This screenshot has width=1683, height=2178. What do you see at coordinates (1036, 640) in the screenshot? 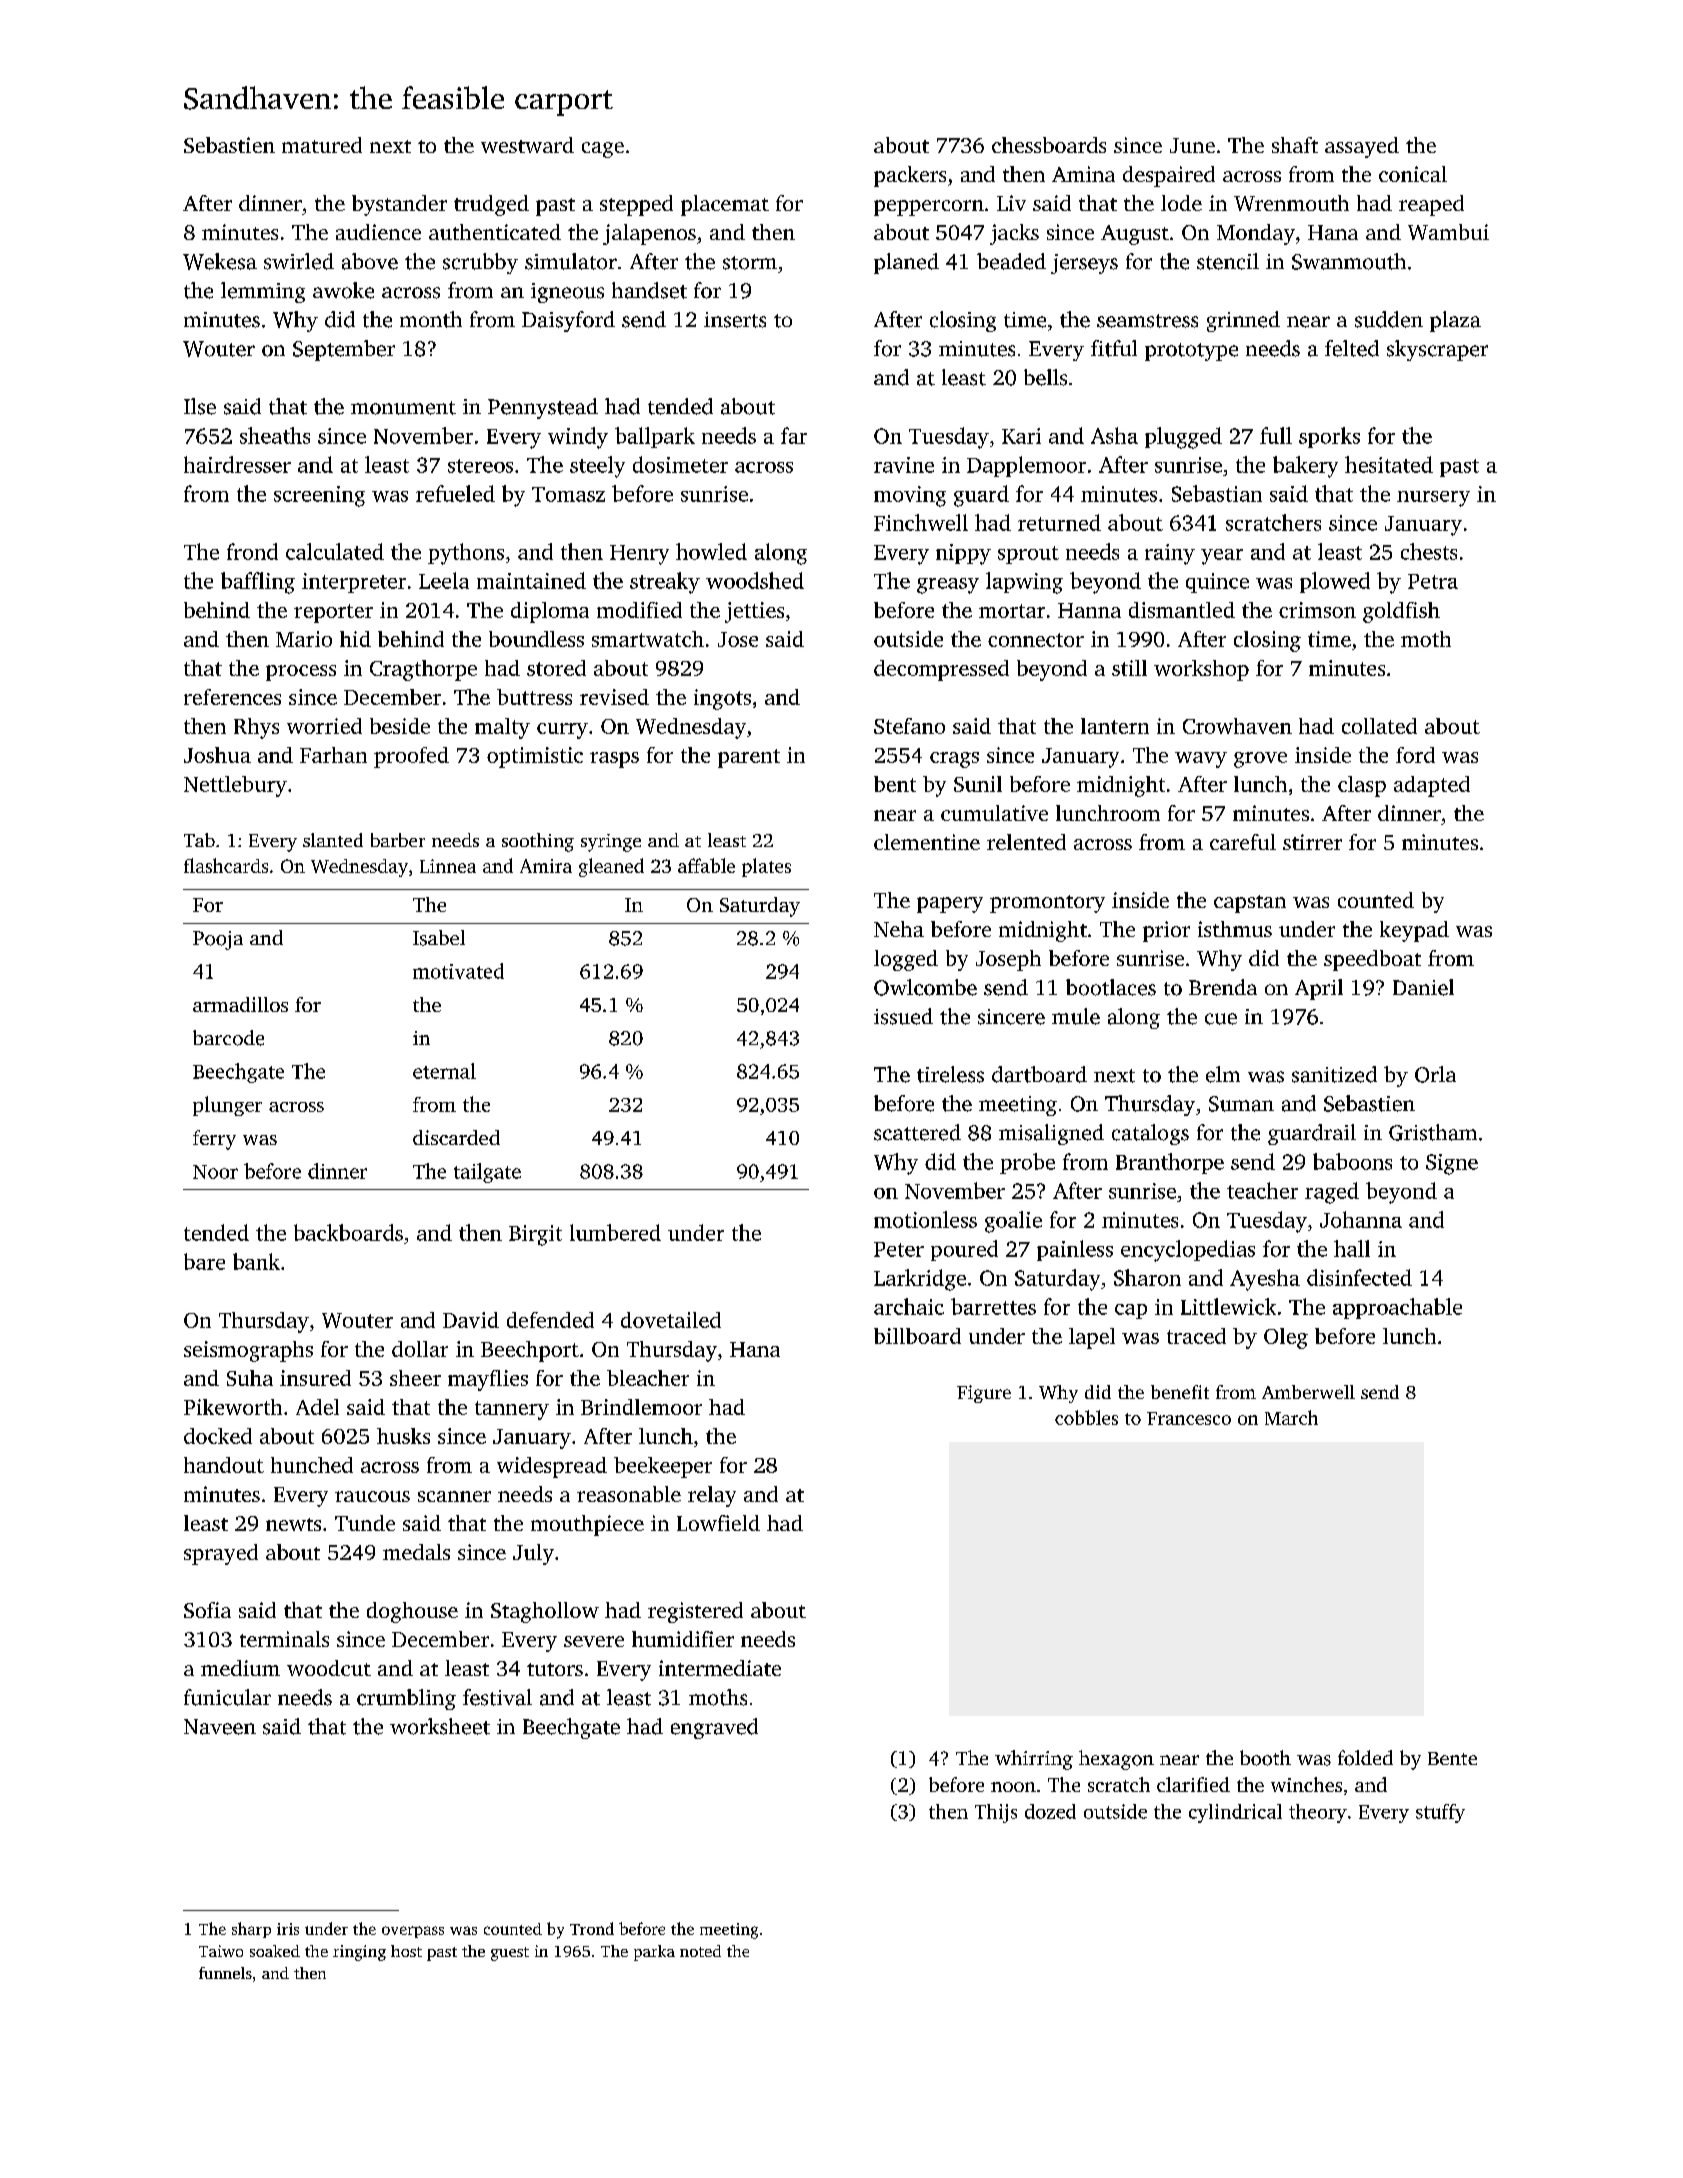
I see `connector` at bounding box center [1036, 640].
